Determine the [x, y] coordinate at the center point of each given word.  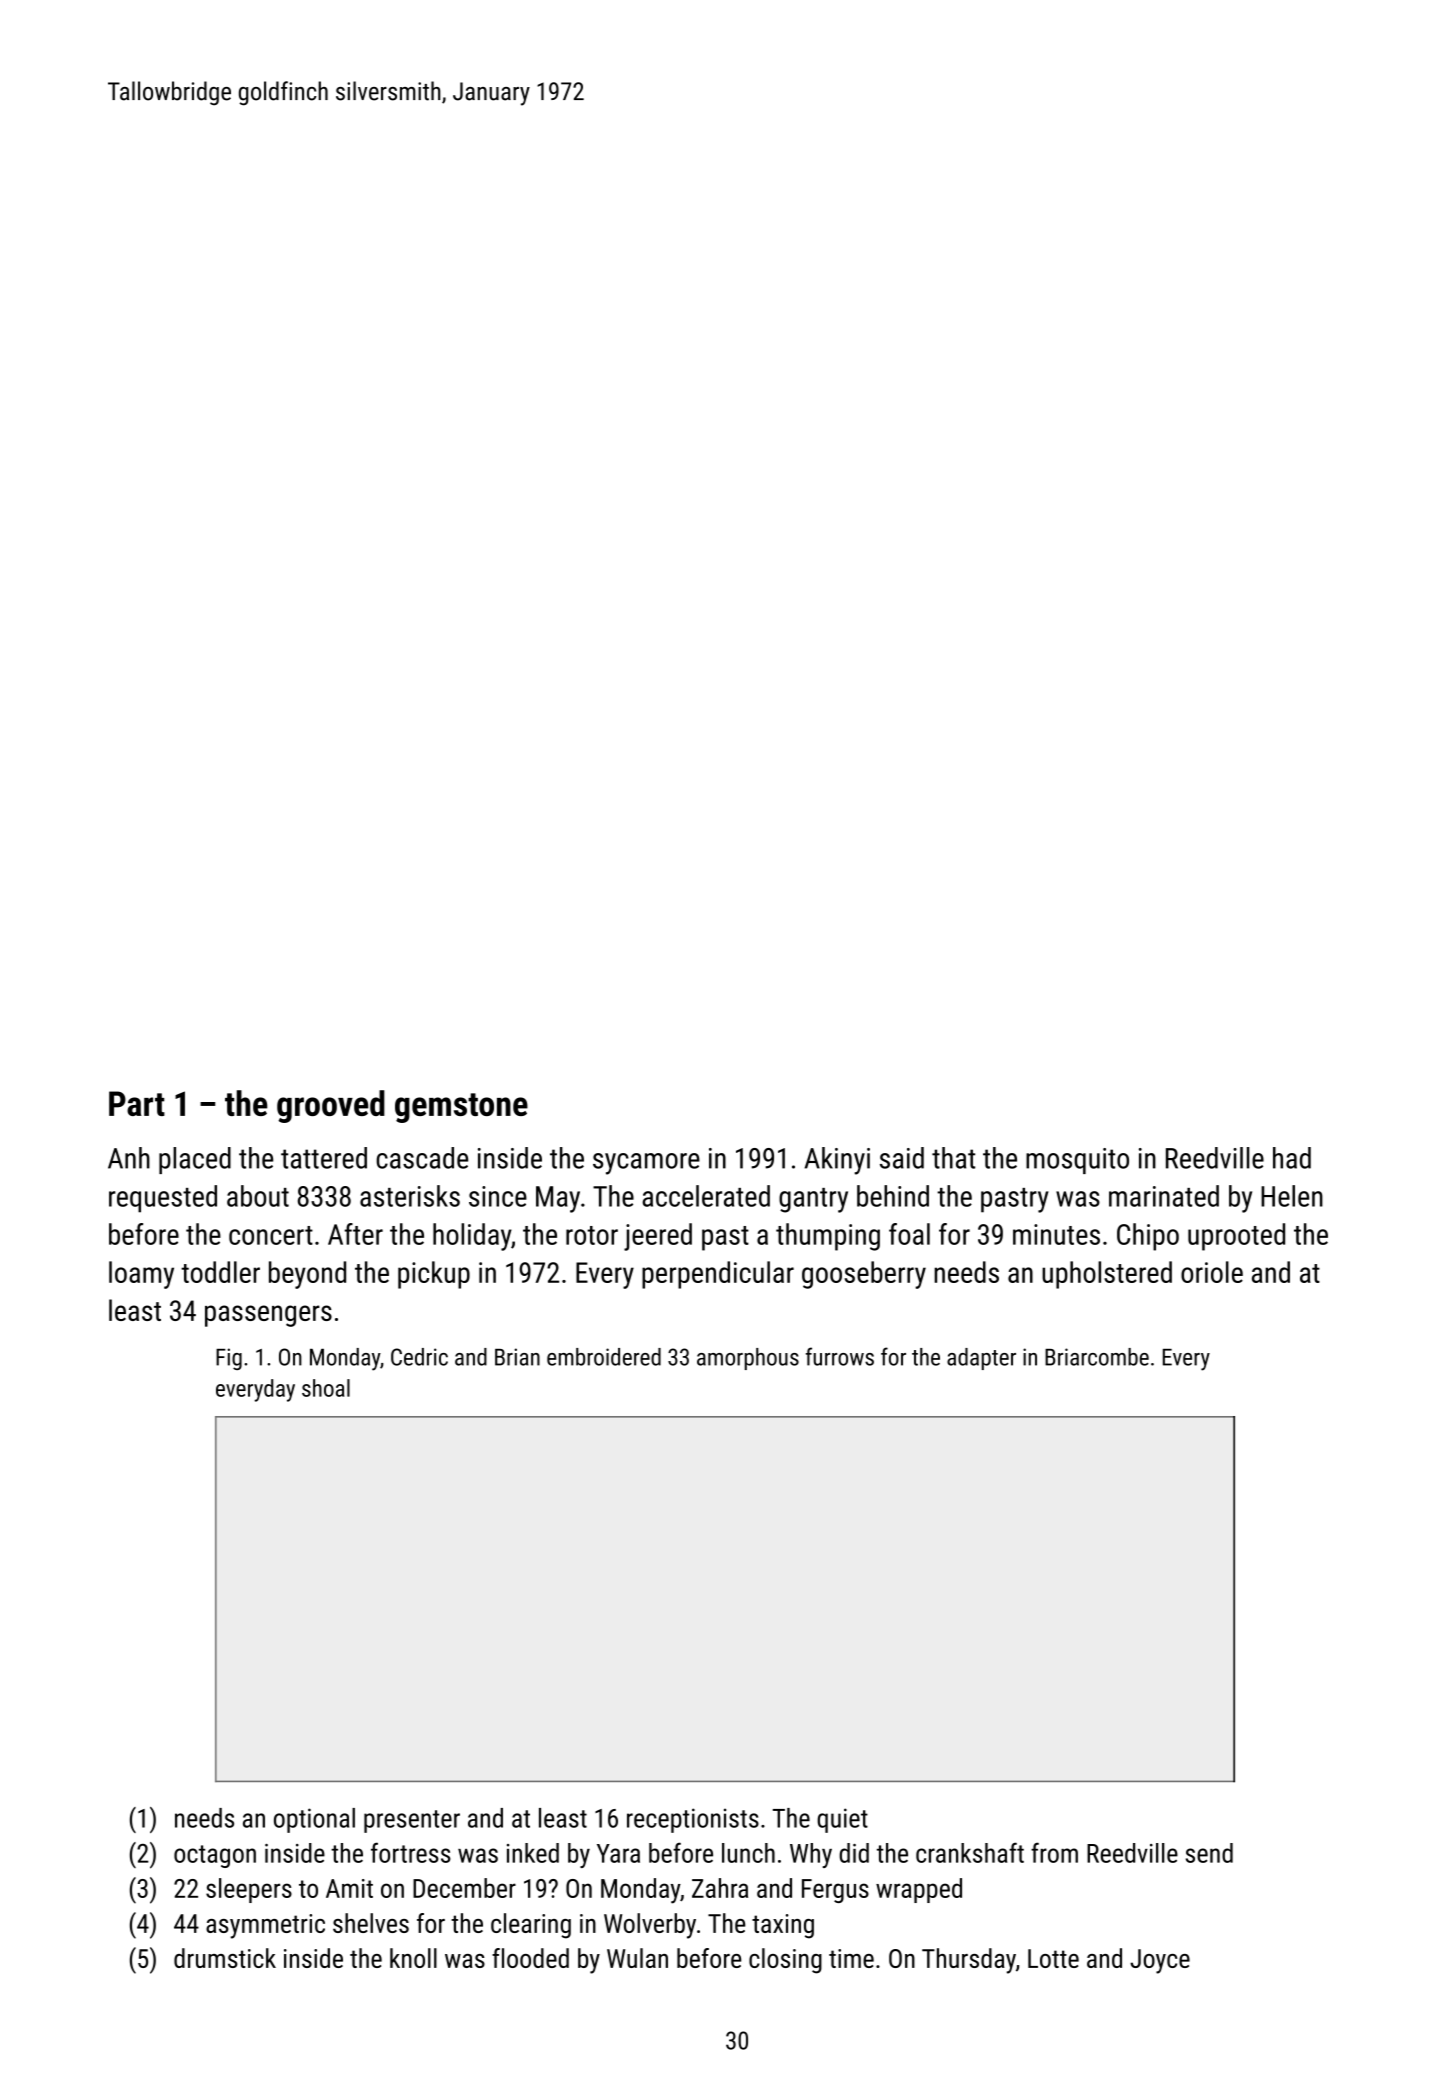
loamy [141, 1275]
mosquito [1077, 1161]
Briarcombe [1097, 1357]
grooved [331, 1106]
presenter [412, 1821]
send [1209, 1853]
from [1054, 1852]
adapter [981, 1359]
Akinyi [837, 1161]
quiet [842, 1820]
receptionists [693, 1820]
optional [314, 1820]
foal [909, 1234]
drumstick [225, 1958]
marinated [1164, 1196]
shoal [326, 1388]
